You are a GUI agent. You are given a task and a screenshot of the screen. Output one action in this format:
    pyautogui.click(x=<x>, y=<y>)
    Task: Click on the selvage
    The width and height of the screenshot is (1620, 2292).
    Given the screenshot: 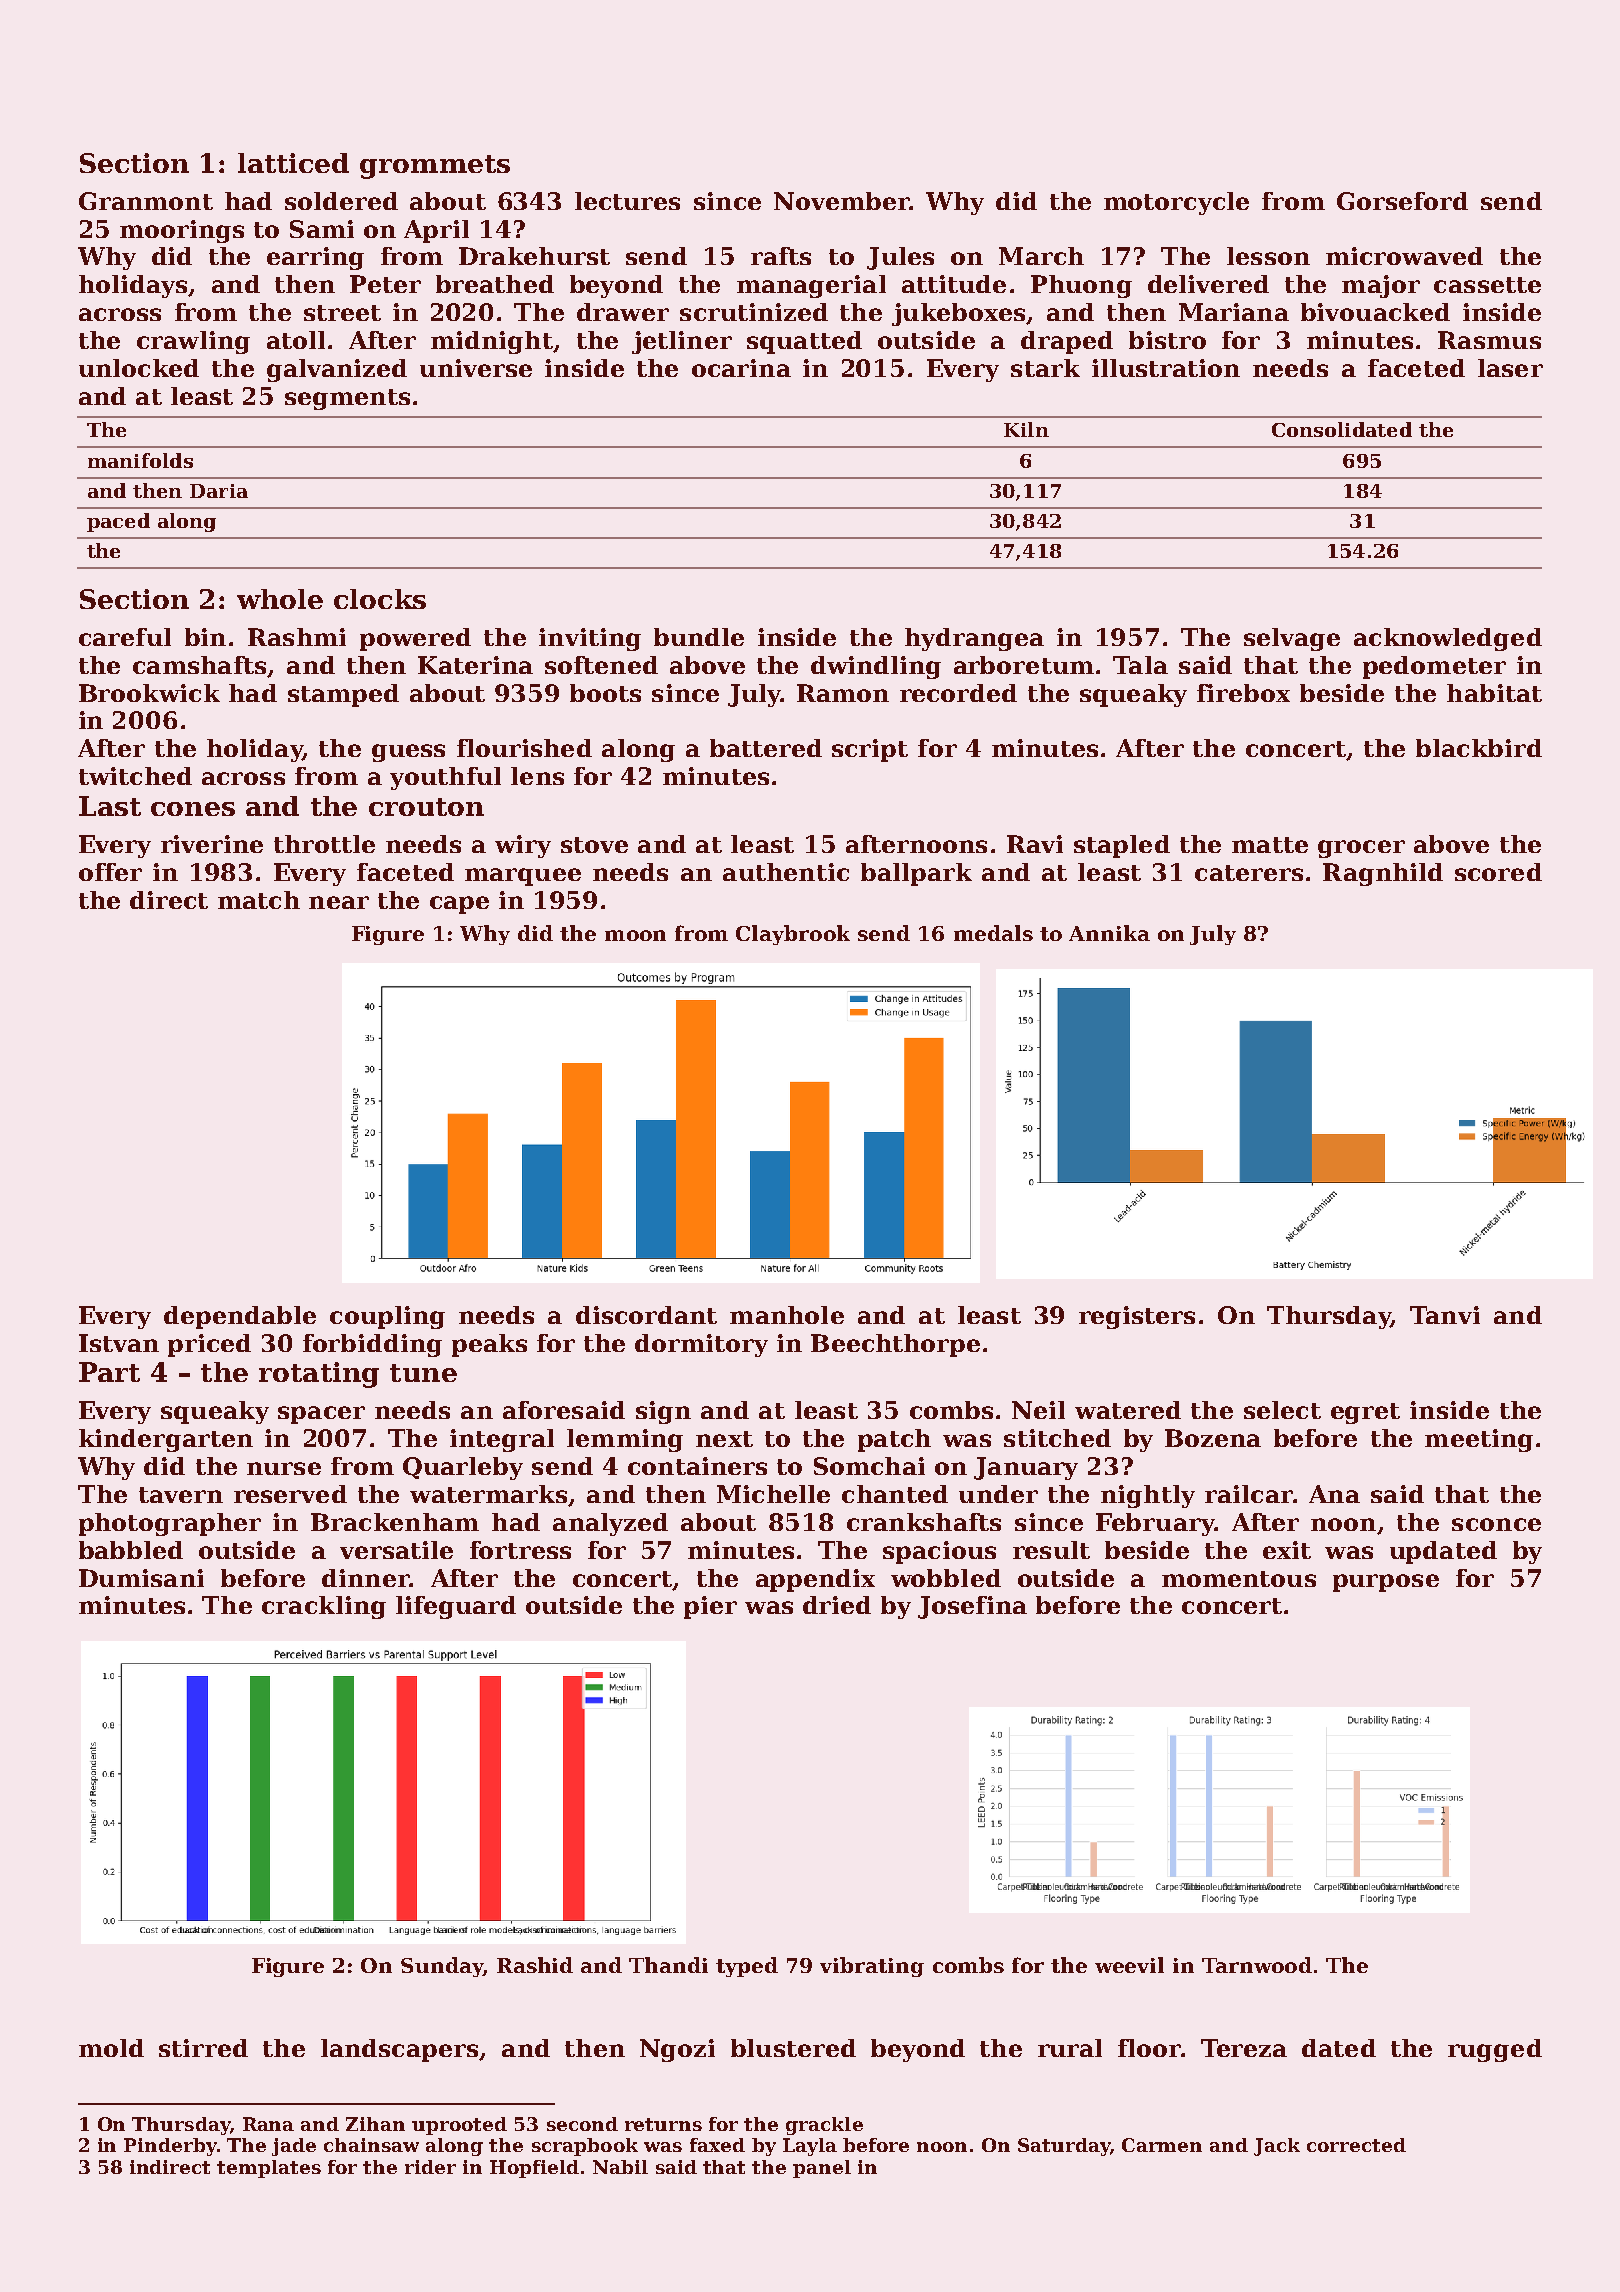 What is the action you would take?
    pyautogui.click(x=1292, y=639)
